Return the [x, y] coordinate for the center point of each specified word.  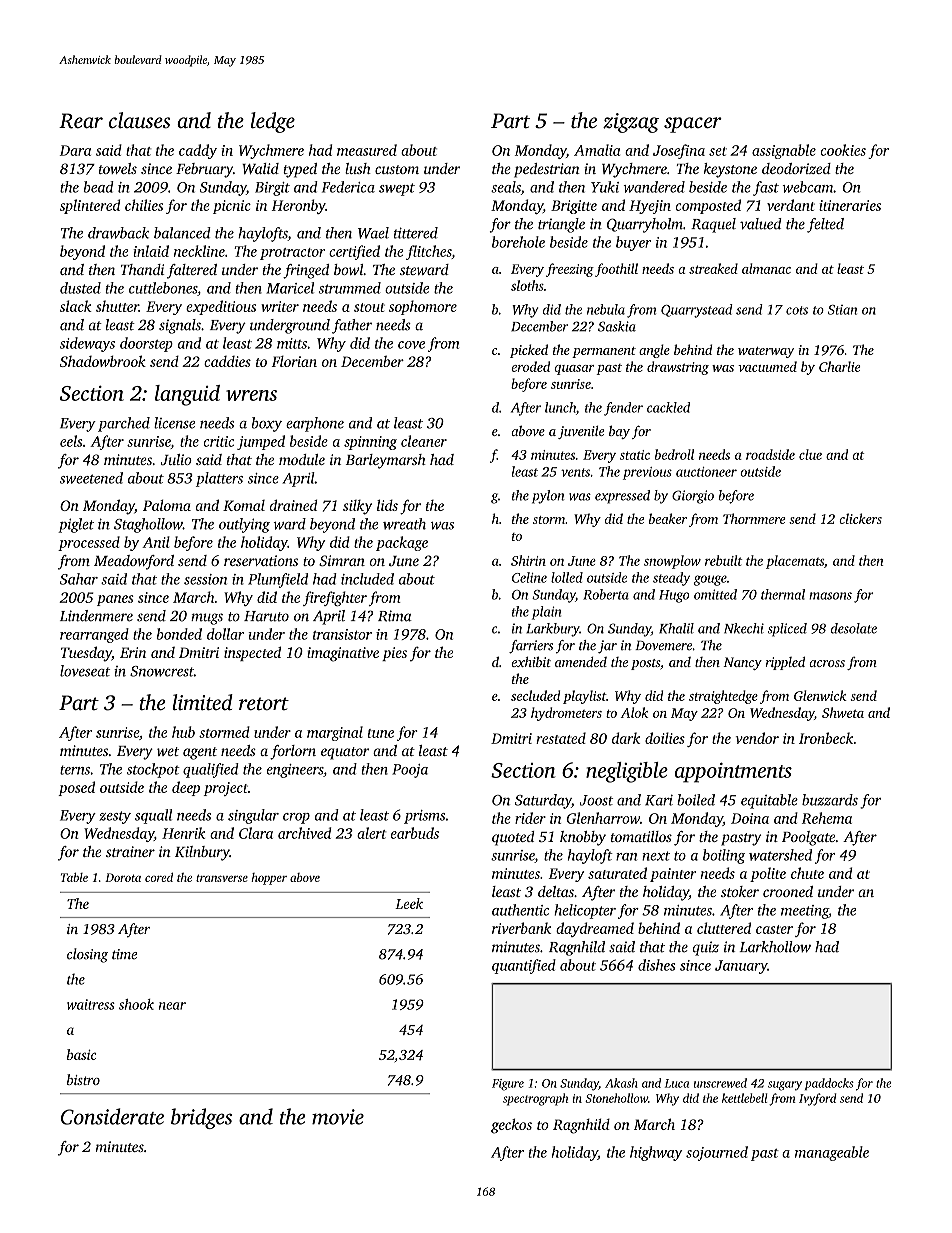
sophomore [423, 307]
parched [124, 424]
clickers [860, 518]
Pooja [410, 771]
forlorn [293, 752]
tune [381, 733]
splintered [90, 206]
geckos [511, 1126]
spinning [370, 443]
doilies [665, 738]
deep [186, 788]
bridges [201, 1118]
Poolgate [808, 838]
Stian [842, 310]
